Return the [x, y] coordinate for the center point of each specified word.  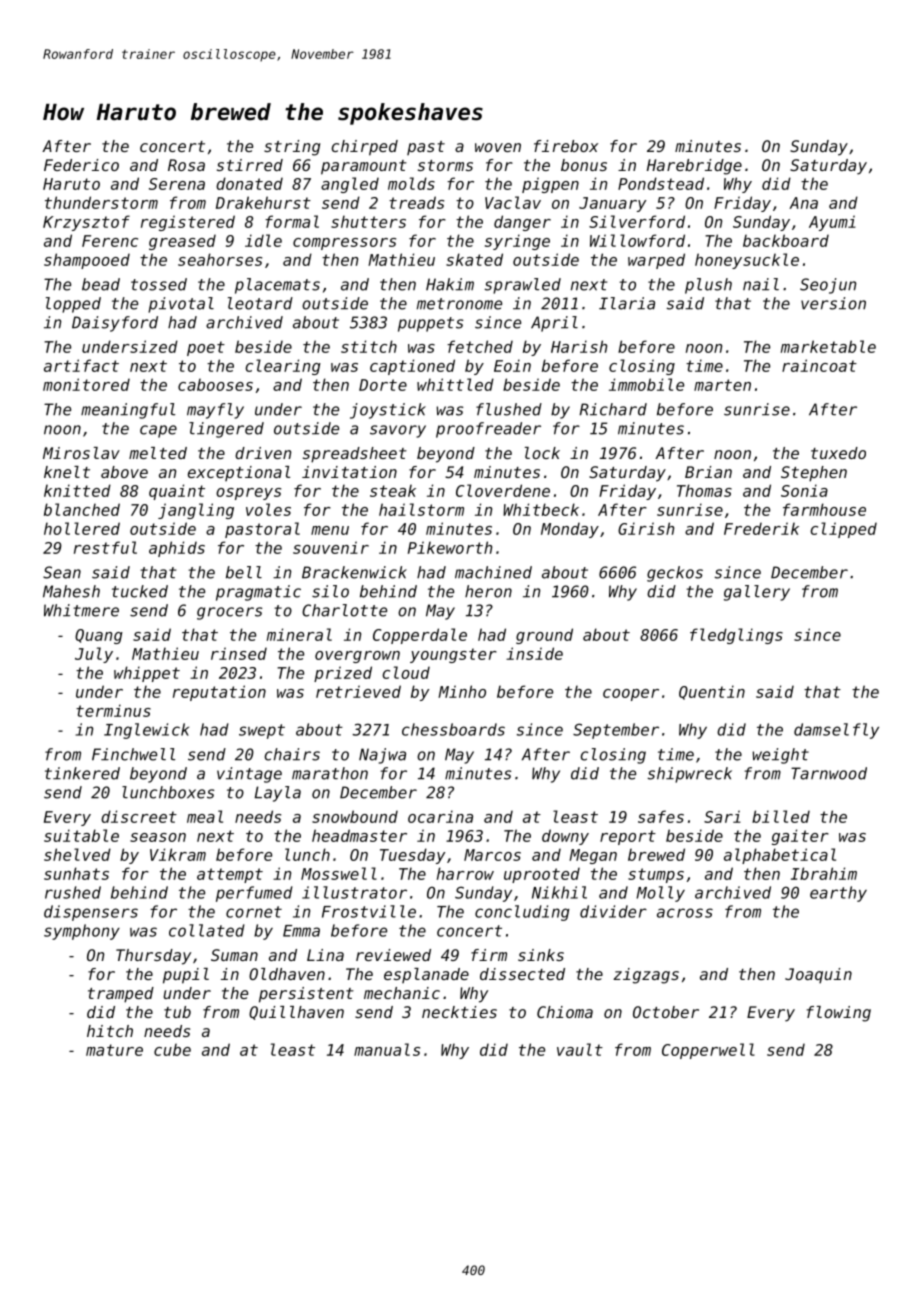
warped [656, 261]
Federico [81, 165]
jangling [196, 511]
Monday [570, 530]
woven [498, 147]
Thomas [704, 490]
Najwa [382, 756]
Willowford [637, 240]
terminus [113, 710]
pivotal [181, 305]
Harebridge [694, 167]
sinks [541, 955]
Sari [722, 816]
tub [177, 1012]
